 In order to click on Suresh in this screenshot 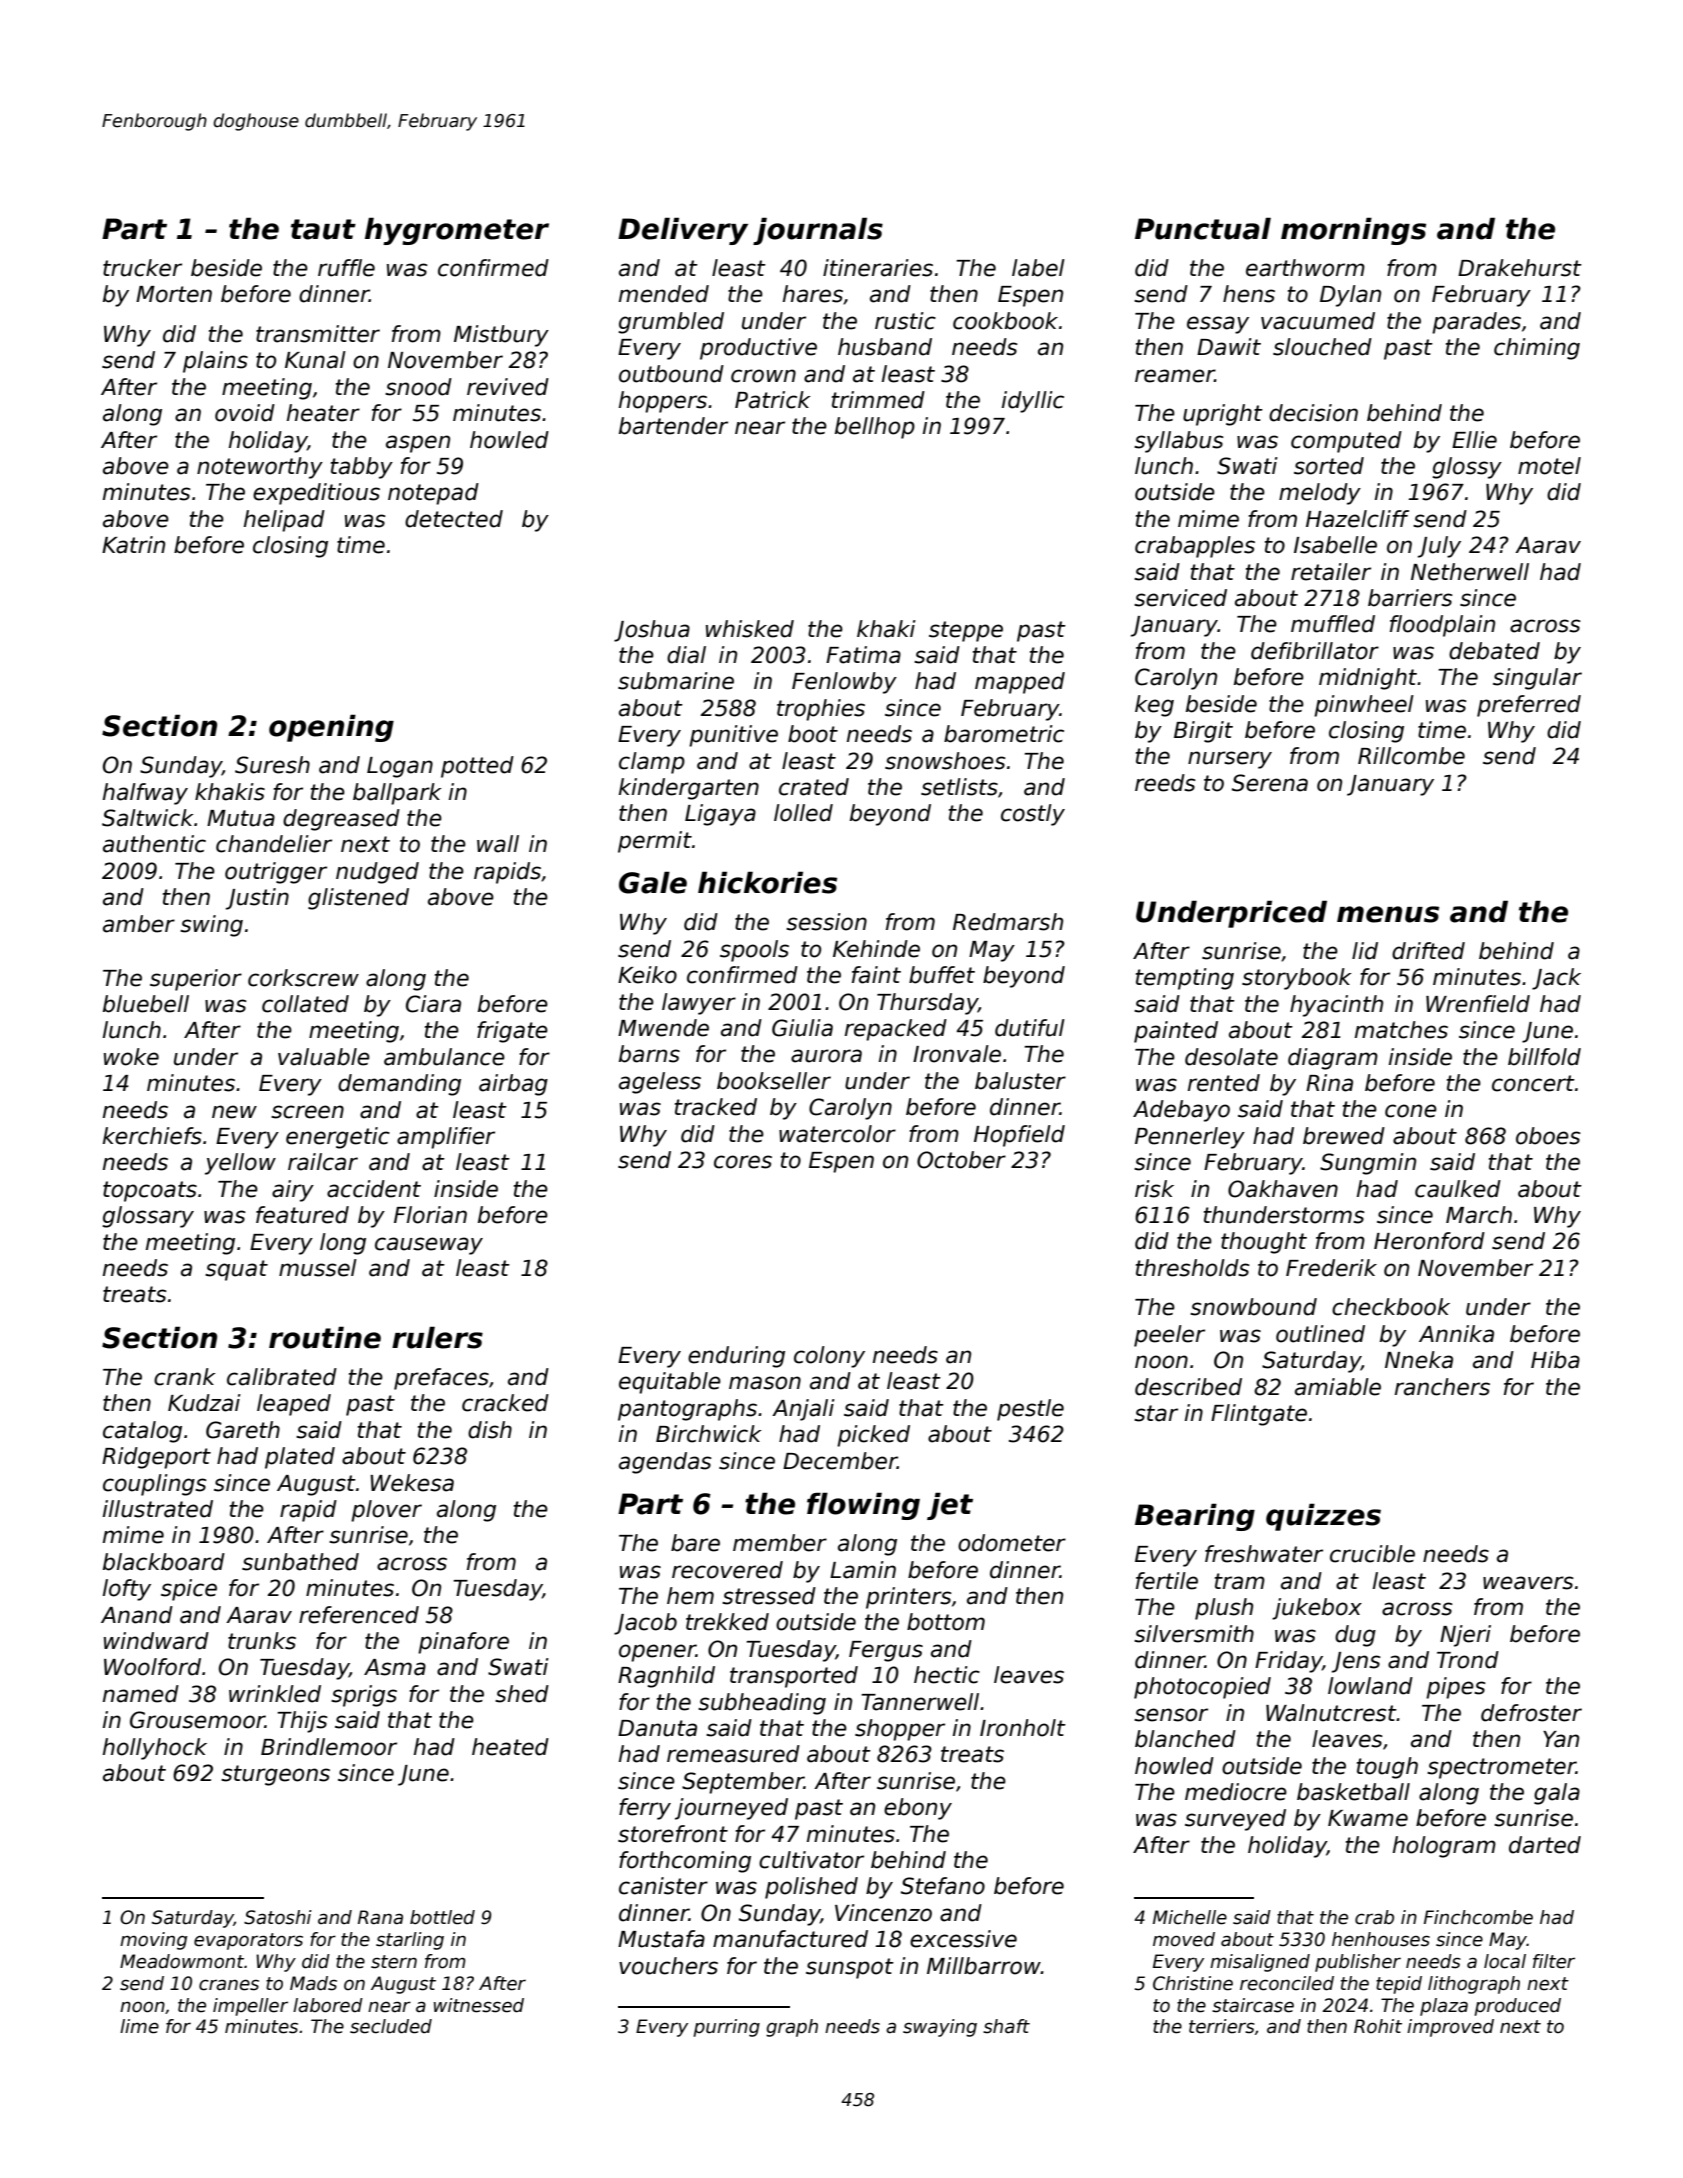, I will do `click(272, 765)`.
